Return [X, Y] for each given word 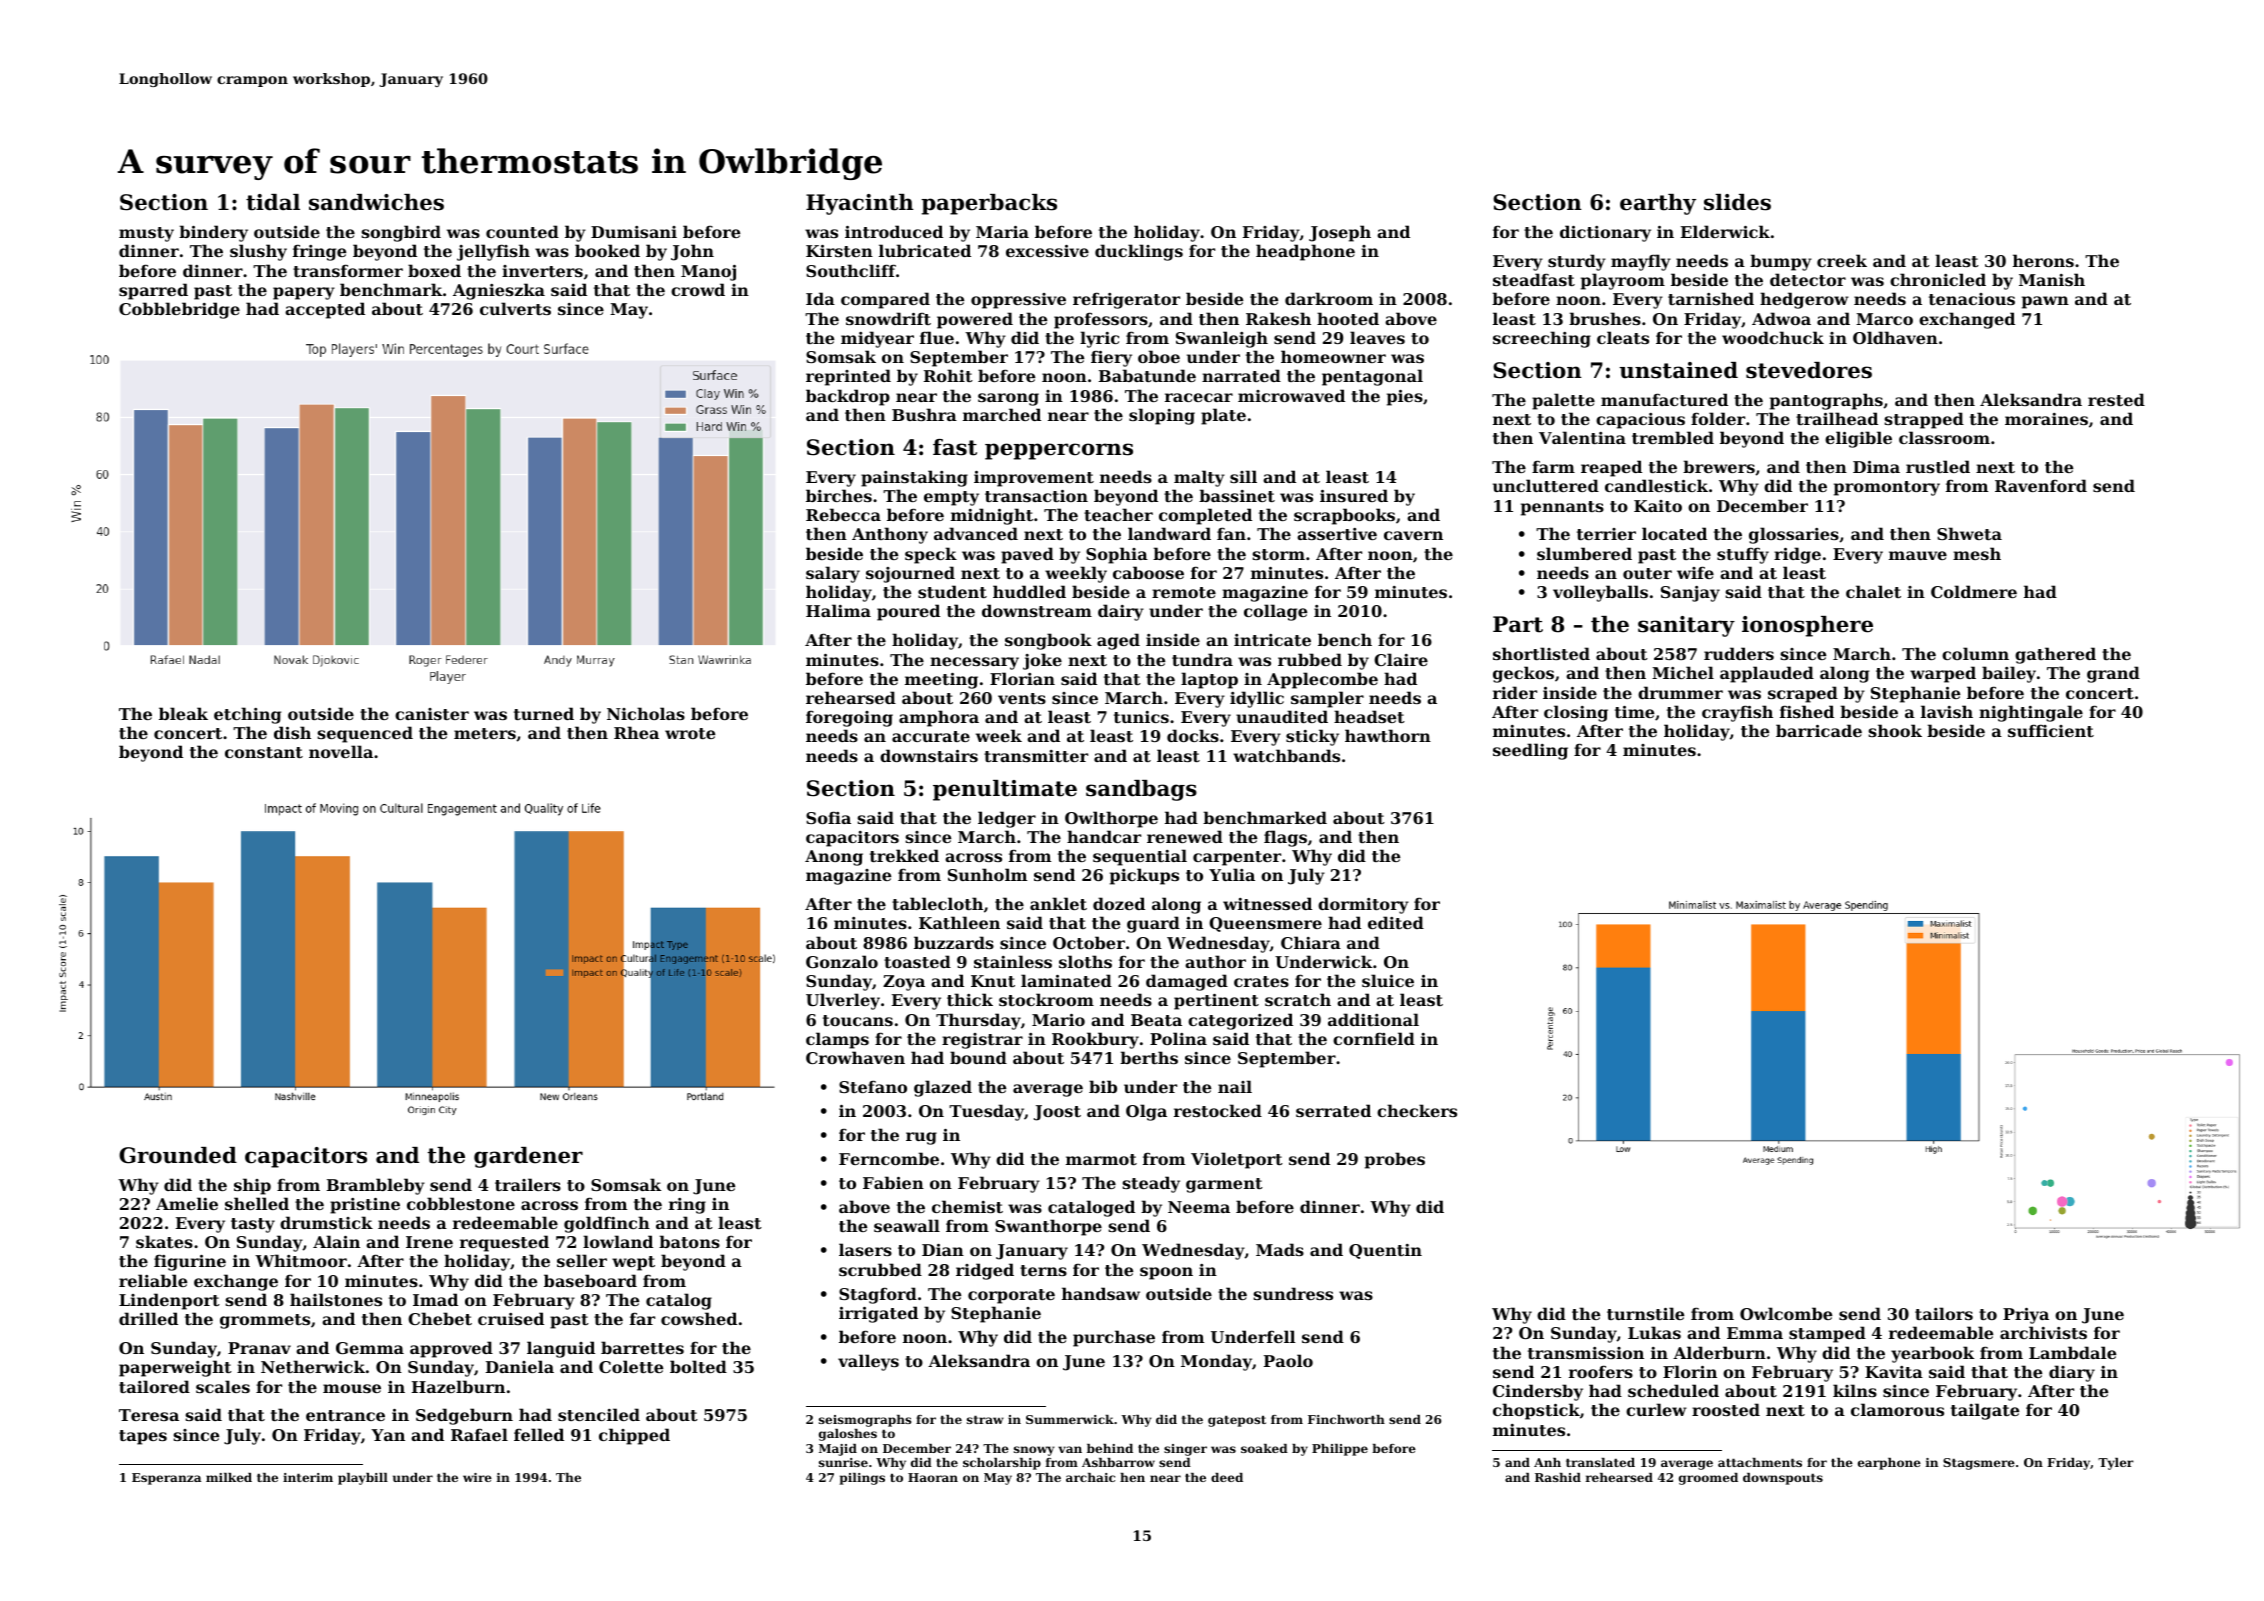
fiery [1111, 359]
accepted [325, 310]
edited [1396, 922]
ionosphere [1807, 626]
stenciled [599, 1414]
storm [1278, 554]
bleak [183, 713]
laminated [1066, 980]
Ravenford [2041, 485]
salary [833, 574]
